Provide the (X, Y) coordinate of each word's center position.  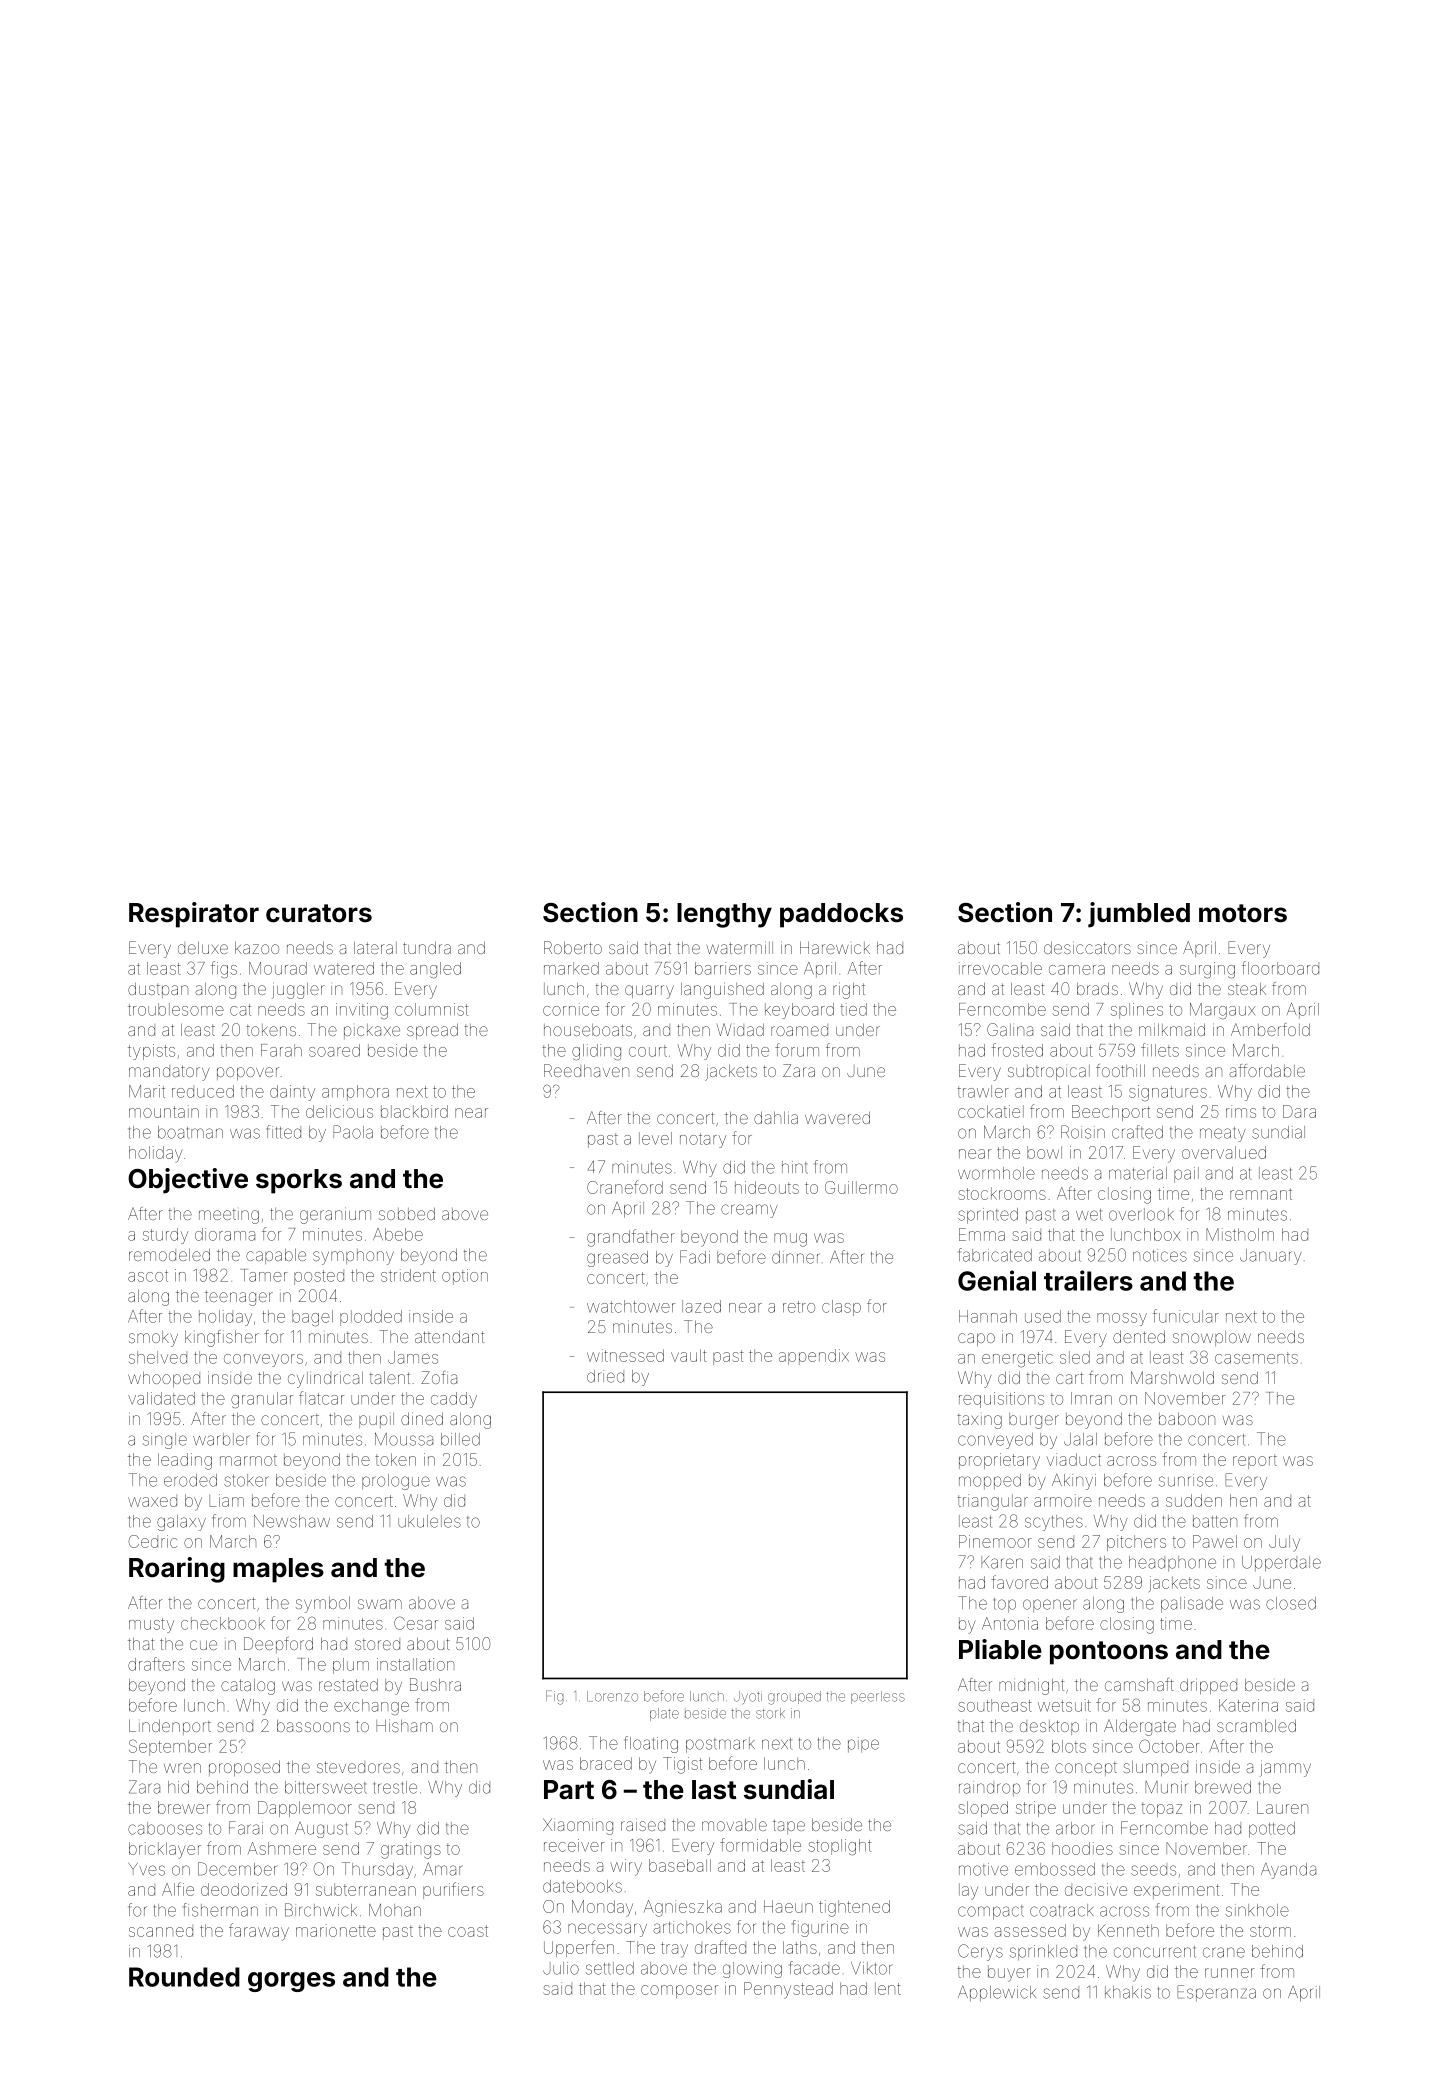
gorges (291, 1982)
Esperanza (1216, 1993)
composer (679, 1991)
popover (248, 1073)
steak (1247, 989)
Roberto (573, 947)
